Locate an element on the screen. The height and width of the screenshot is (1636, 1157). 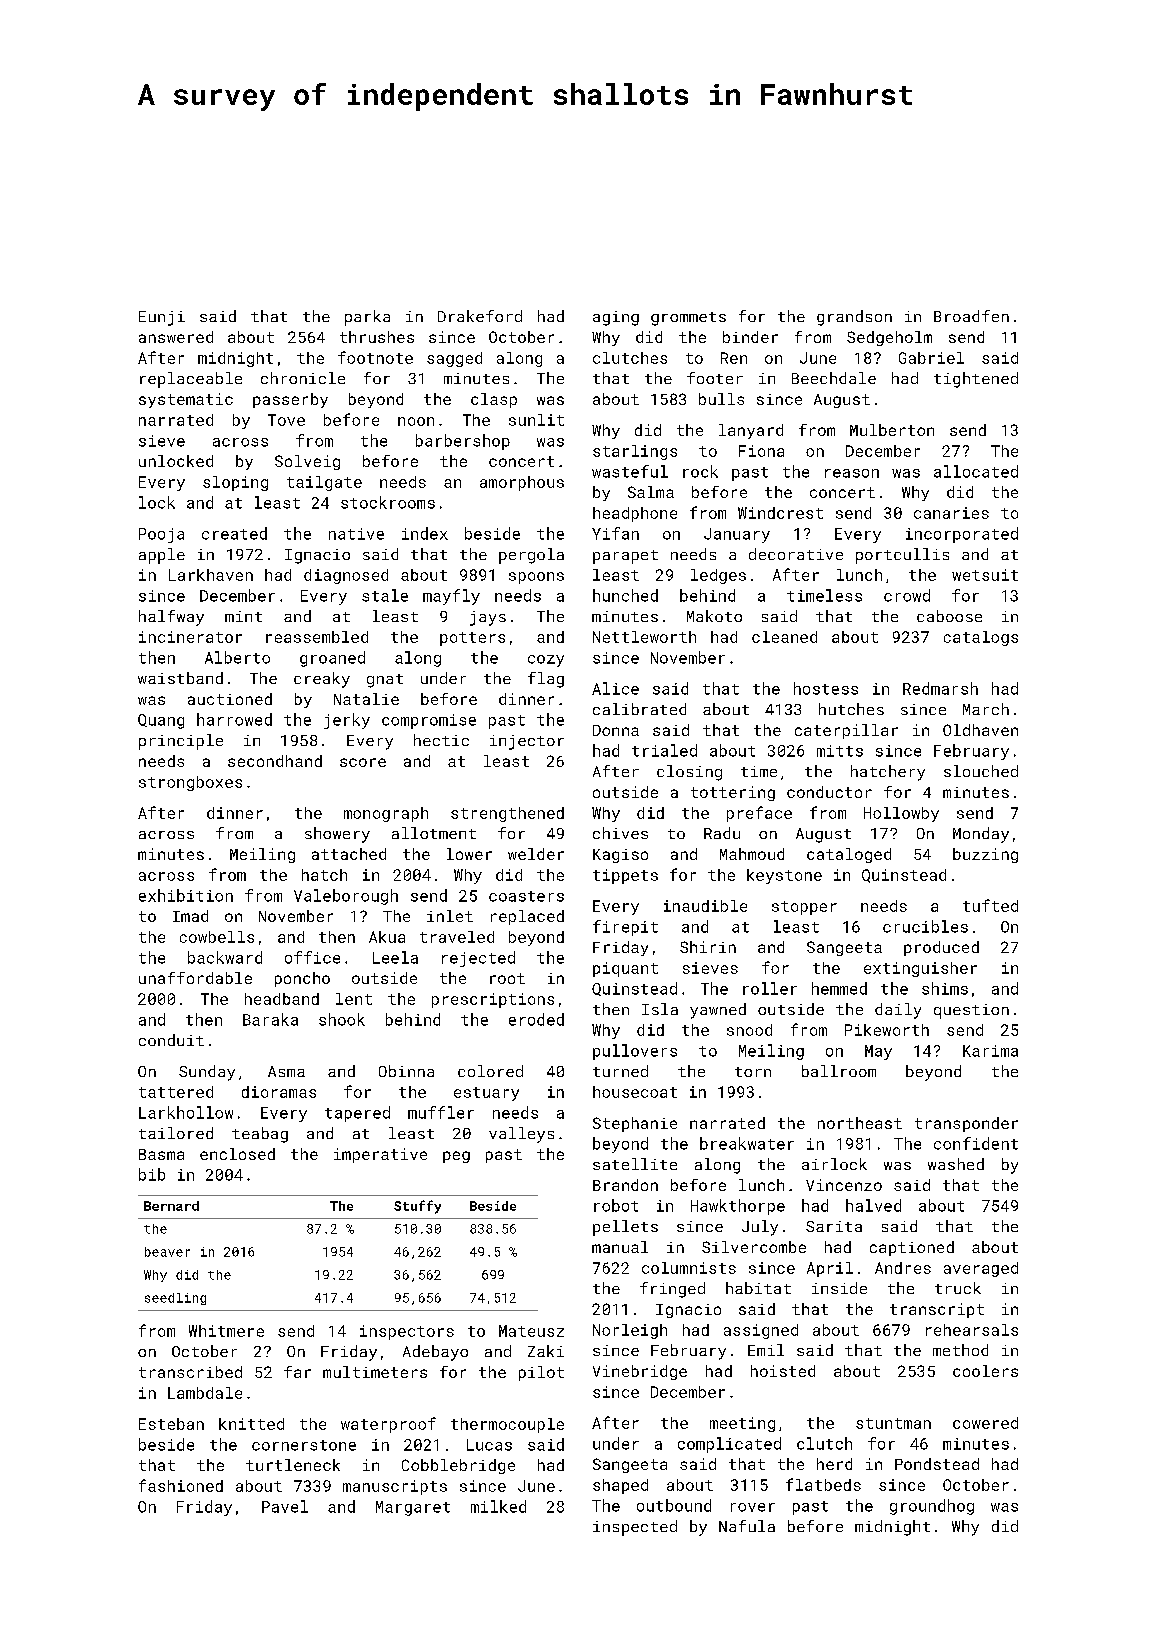
Broadfen is located at coordinates (971, 316).
